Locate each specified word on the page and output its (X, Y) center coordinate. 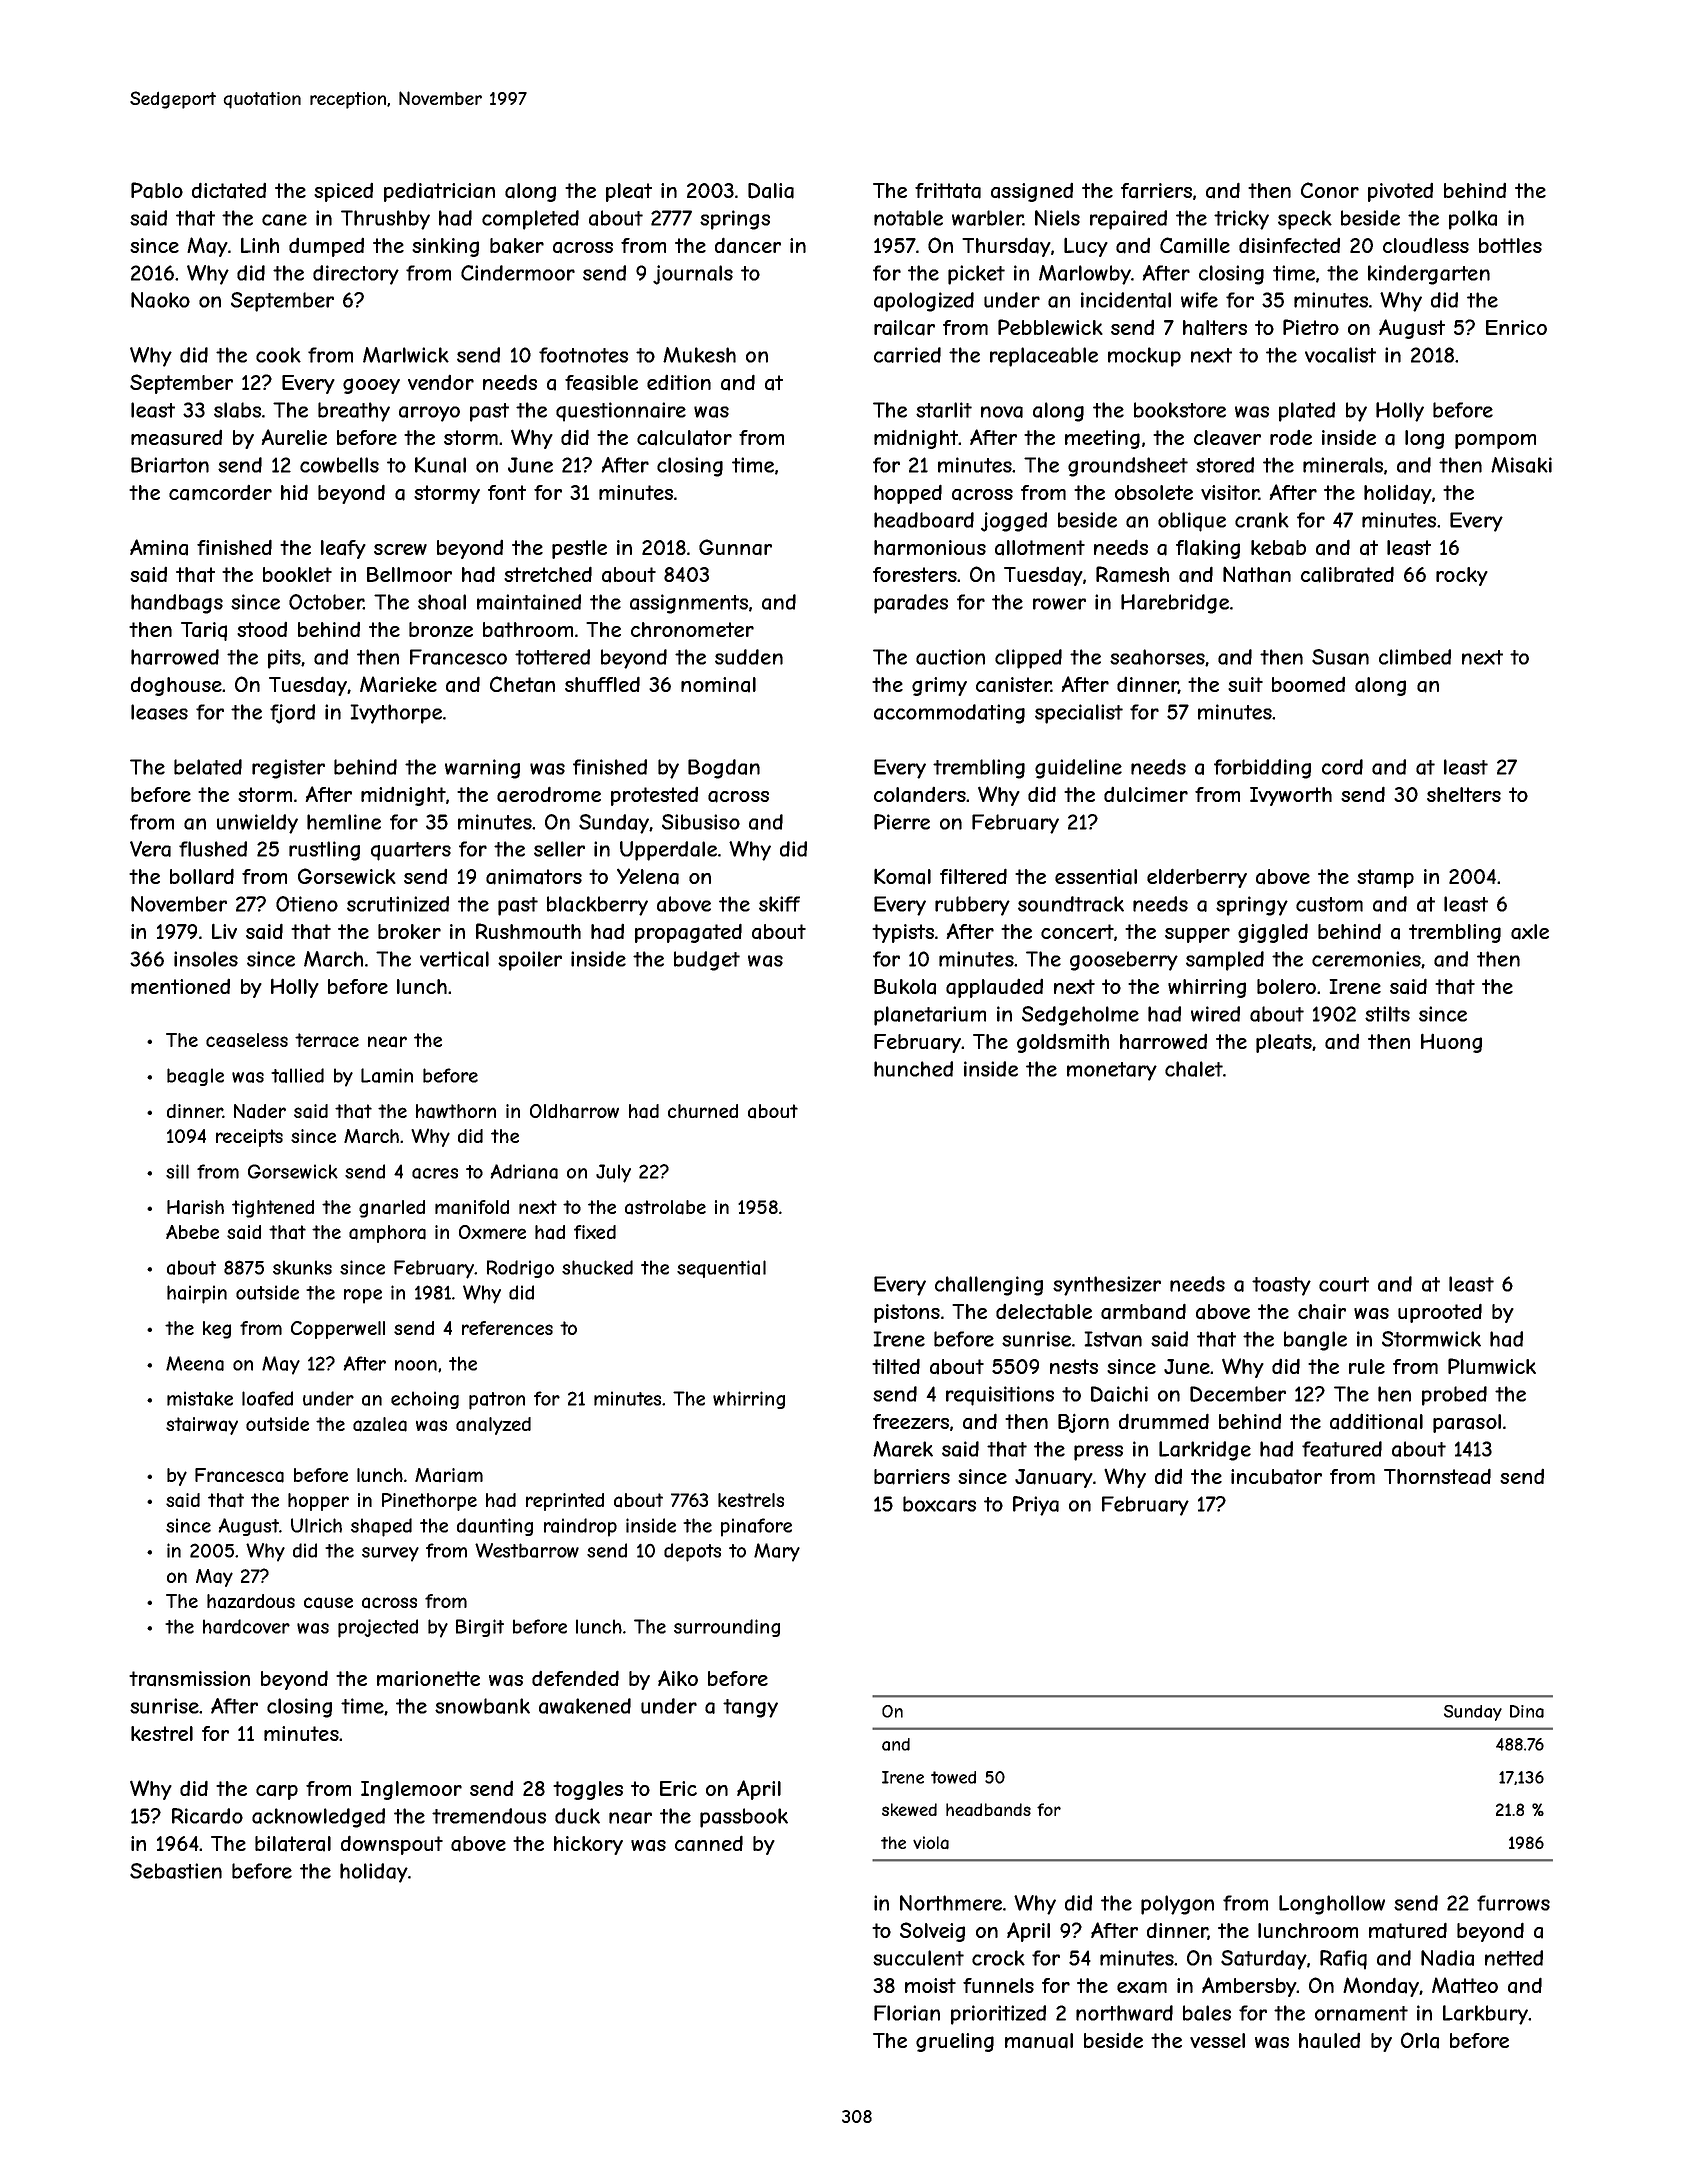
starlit (944, 410)
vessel (1217, 2040)
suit (1245, 684)
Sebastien (176, 1871)
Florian (907, 2013)
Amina (159, 547)
